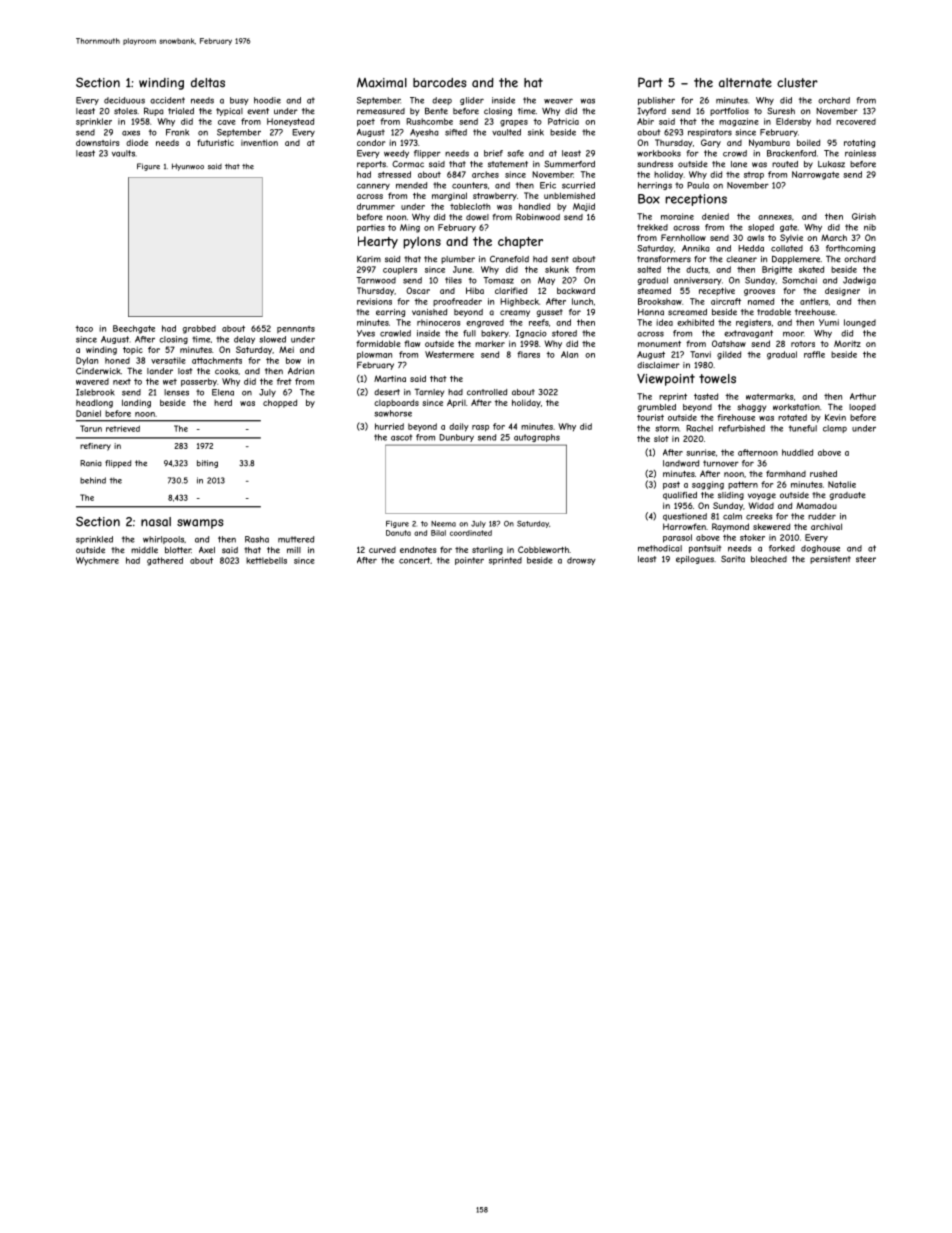 The width and height of the image is (952, 1233). What do you see at coordinates (515, 313) in the image?
I see `creamy` at bounding box center [515, 313].
